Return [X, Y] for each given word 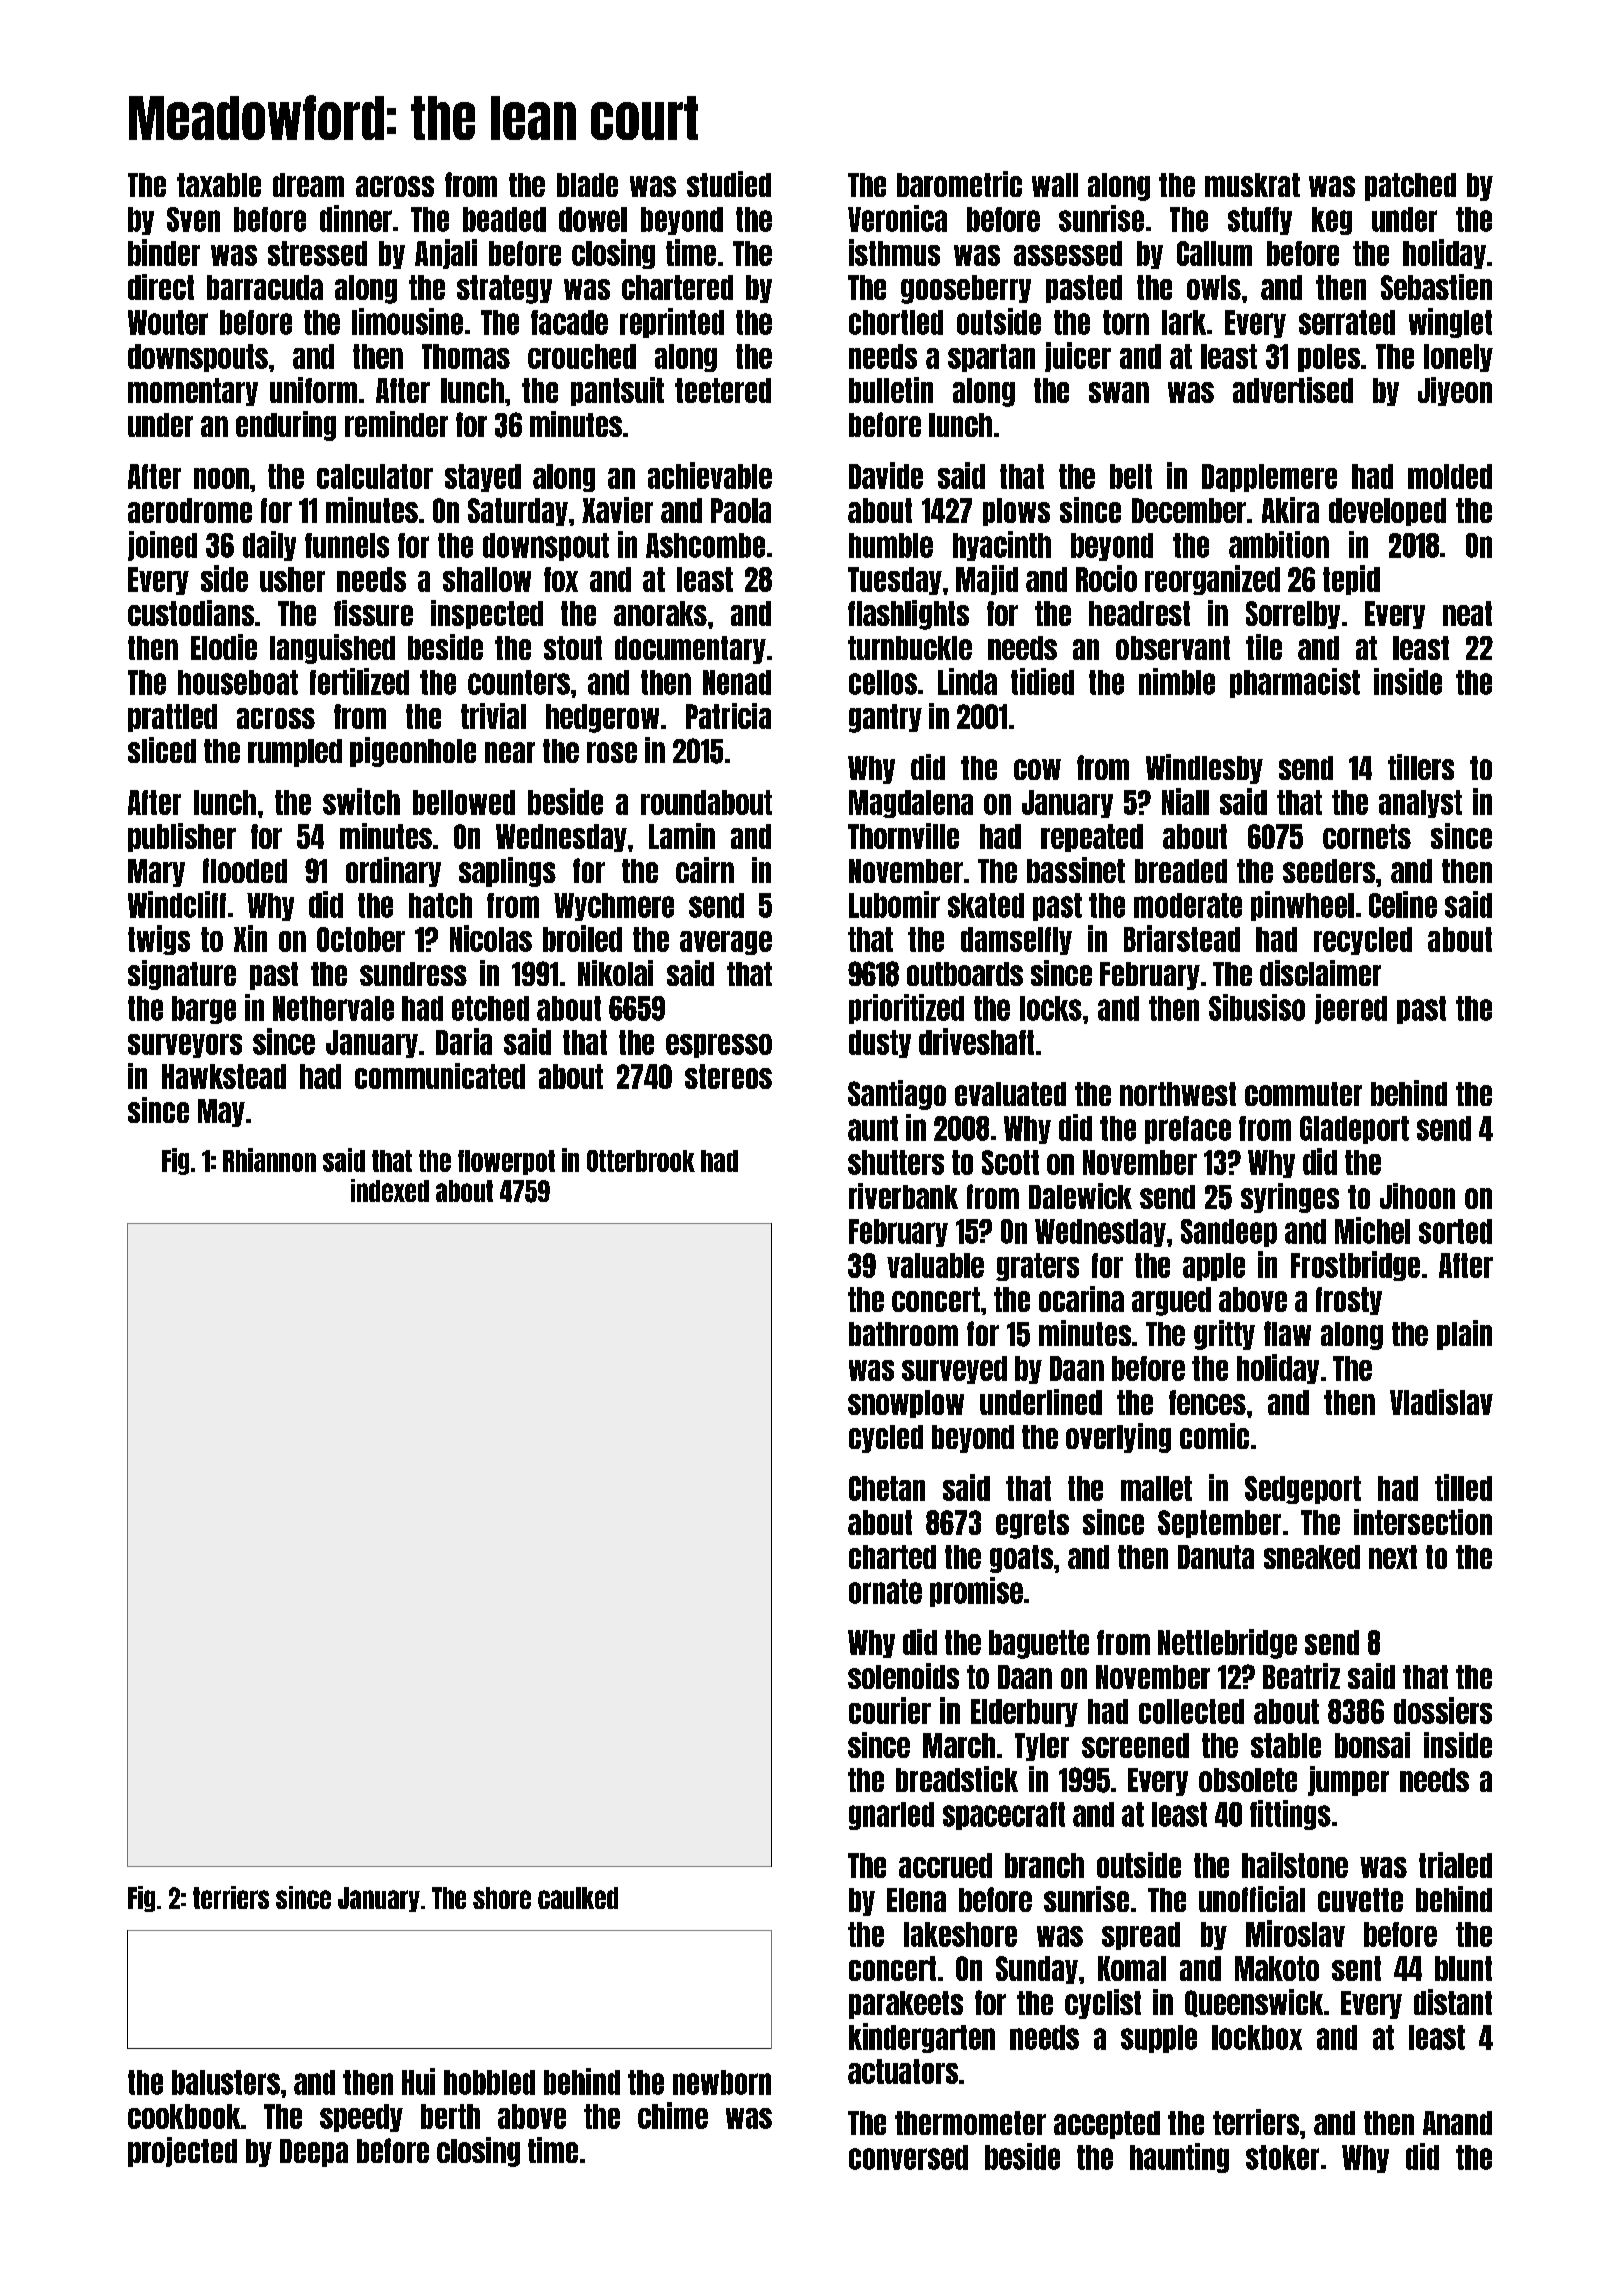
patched [1410, 187]
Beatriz [1301, 1676]
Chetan [887, 1488]
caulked [578, 1898]
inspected [487, 614]
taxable [219, 185]
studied [729, 184]
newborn [722, 2082]
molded [1450, 476]
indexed [390, 1190]
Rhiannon [269, 1160]
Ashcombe [705, 545]
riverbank [903, 1196]
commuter [1303, 1094]
